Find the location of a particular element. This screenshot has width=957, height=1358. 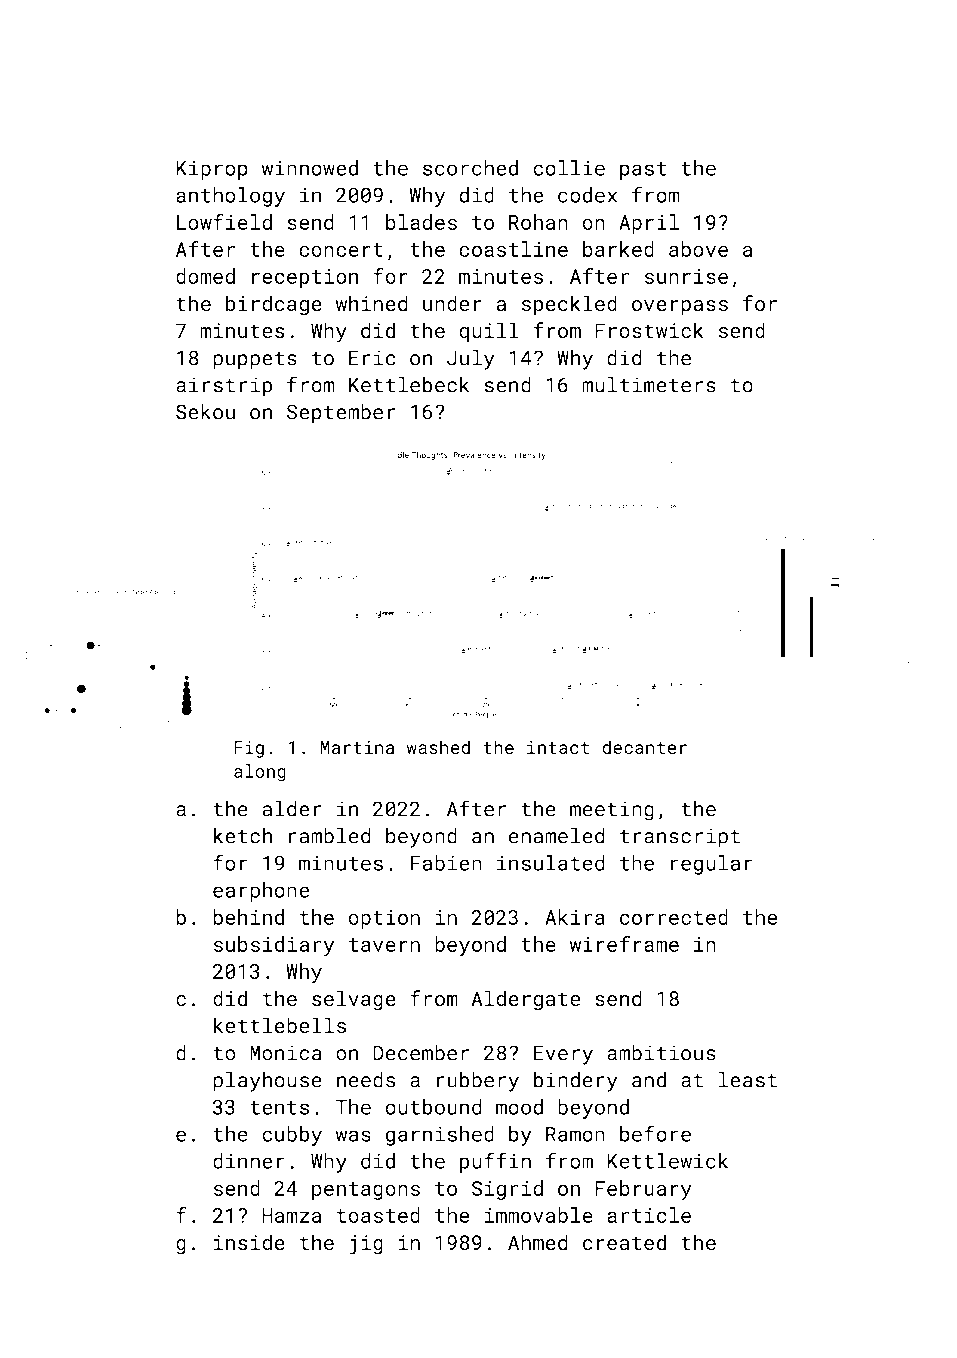

washed is located at coordinates (438, 747).
